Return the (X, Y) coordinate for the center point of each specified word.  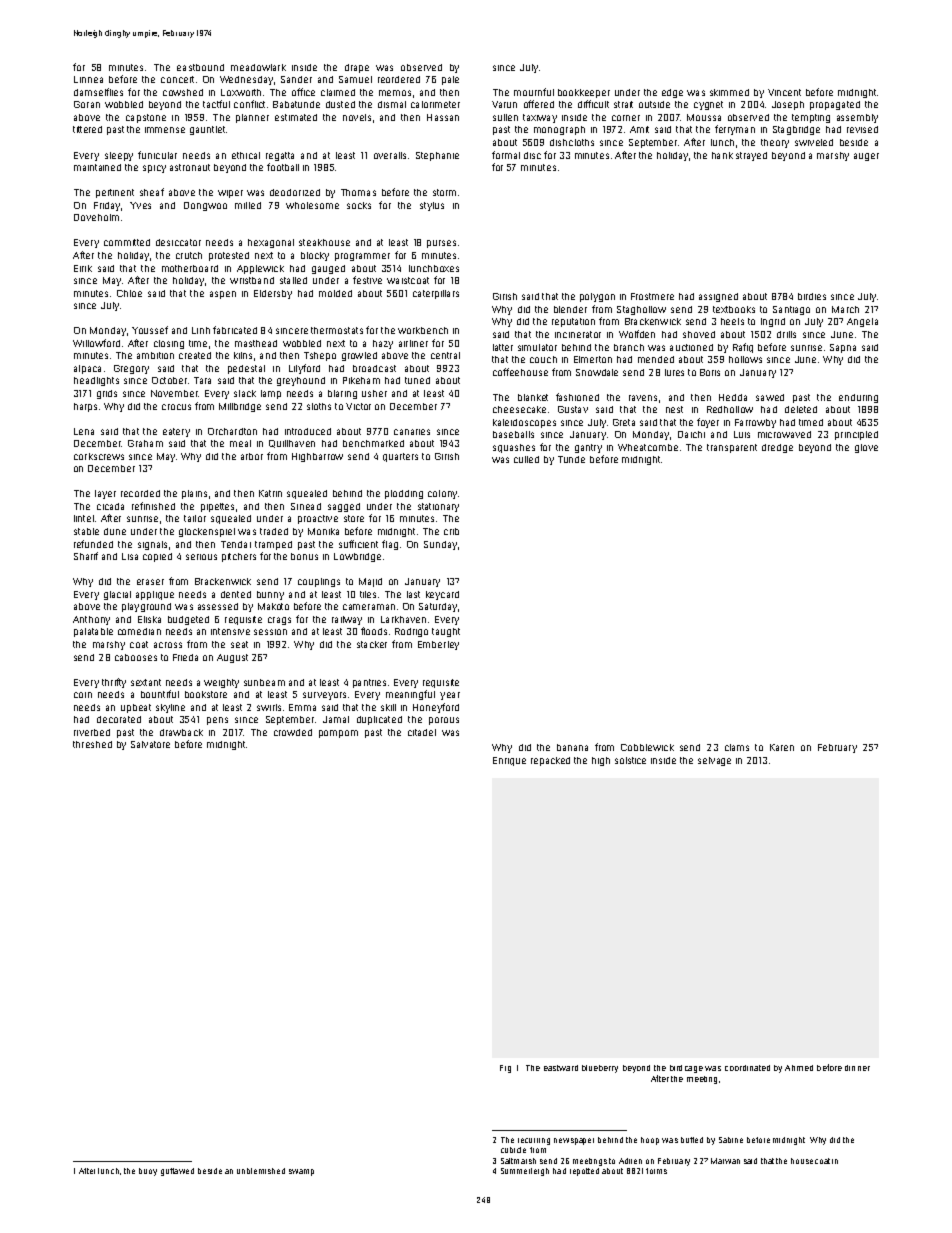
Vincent (784, 92)
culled (526, 459)
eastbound (200, 67)
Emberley (438, 645)
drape (357, 68)
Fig (505, 1069)
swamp (301, 1172)
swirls (269, 707)
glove (866, 448)
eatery (176, 432)
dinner (857, 1068)
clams (737, 747)
